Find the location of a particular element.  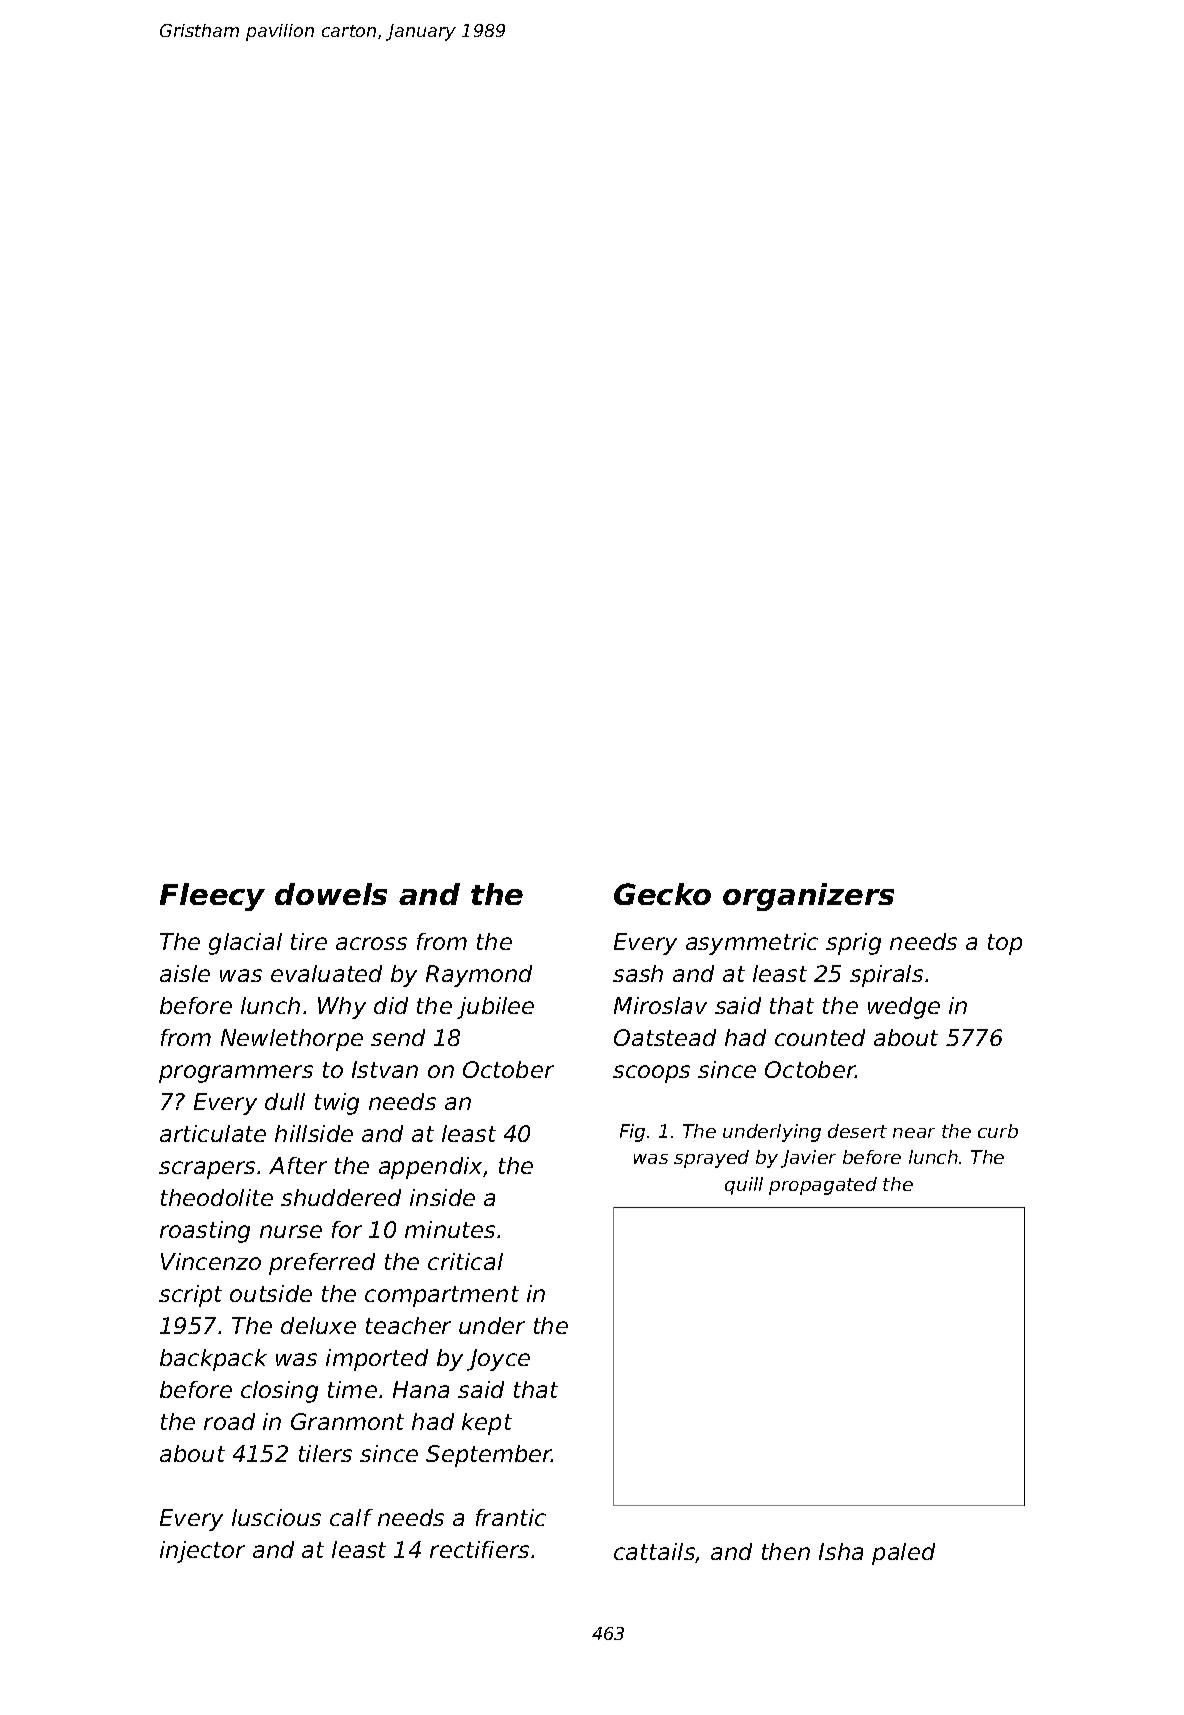

Gecko is located at coordinates (662, 894).
